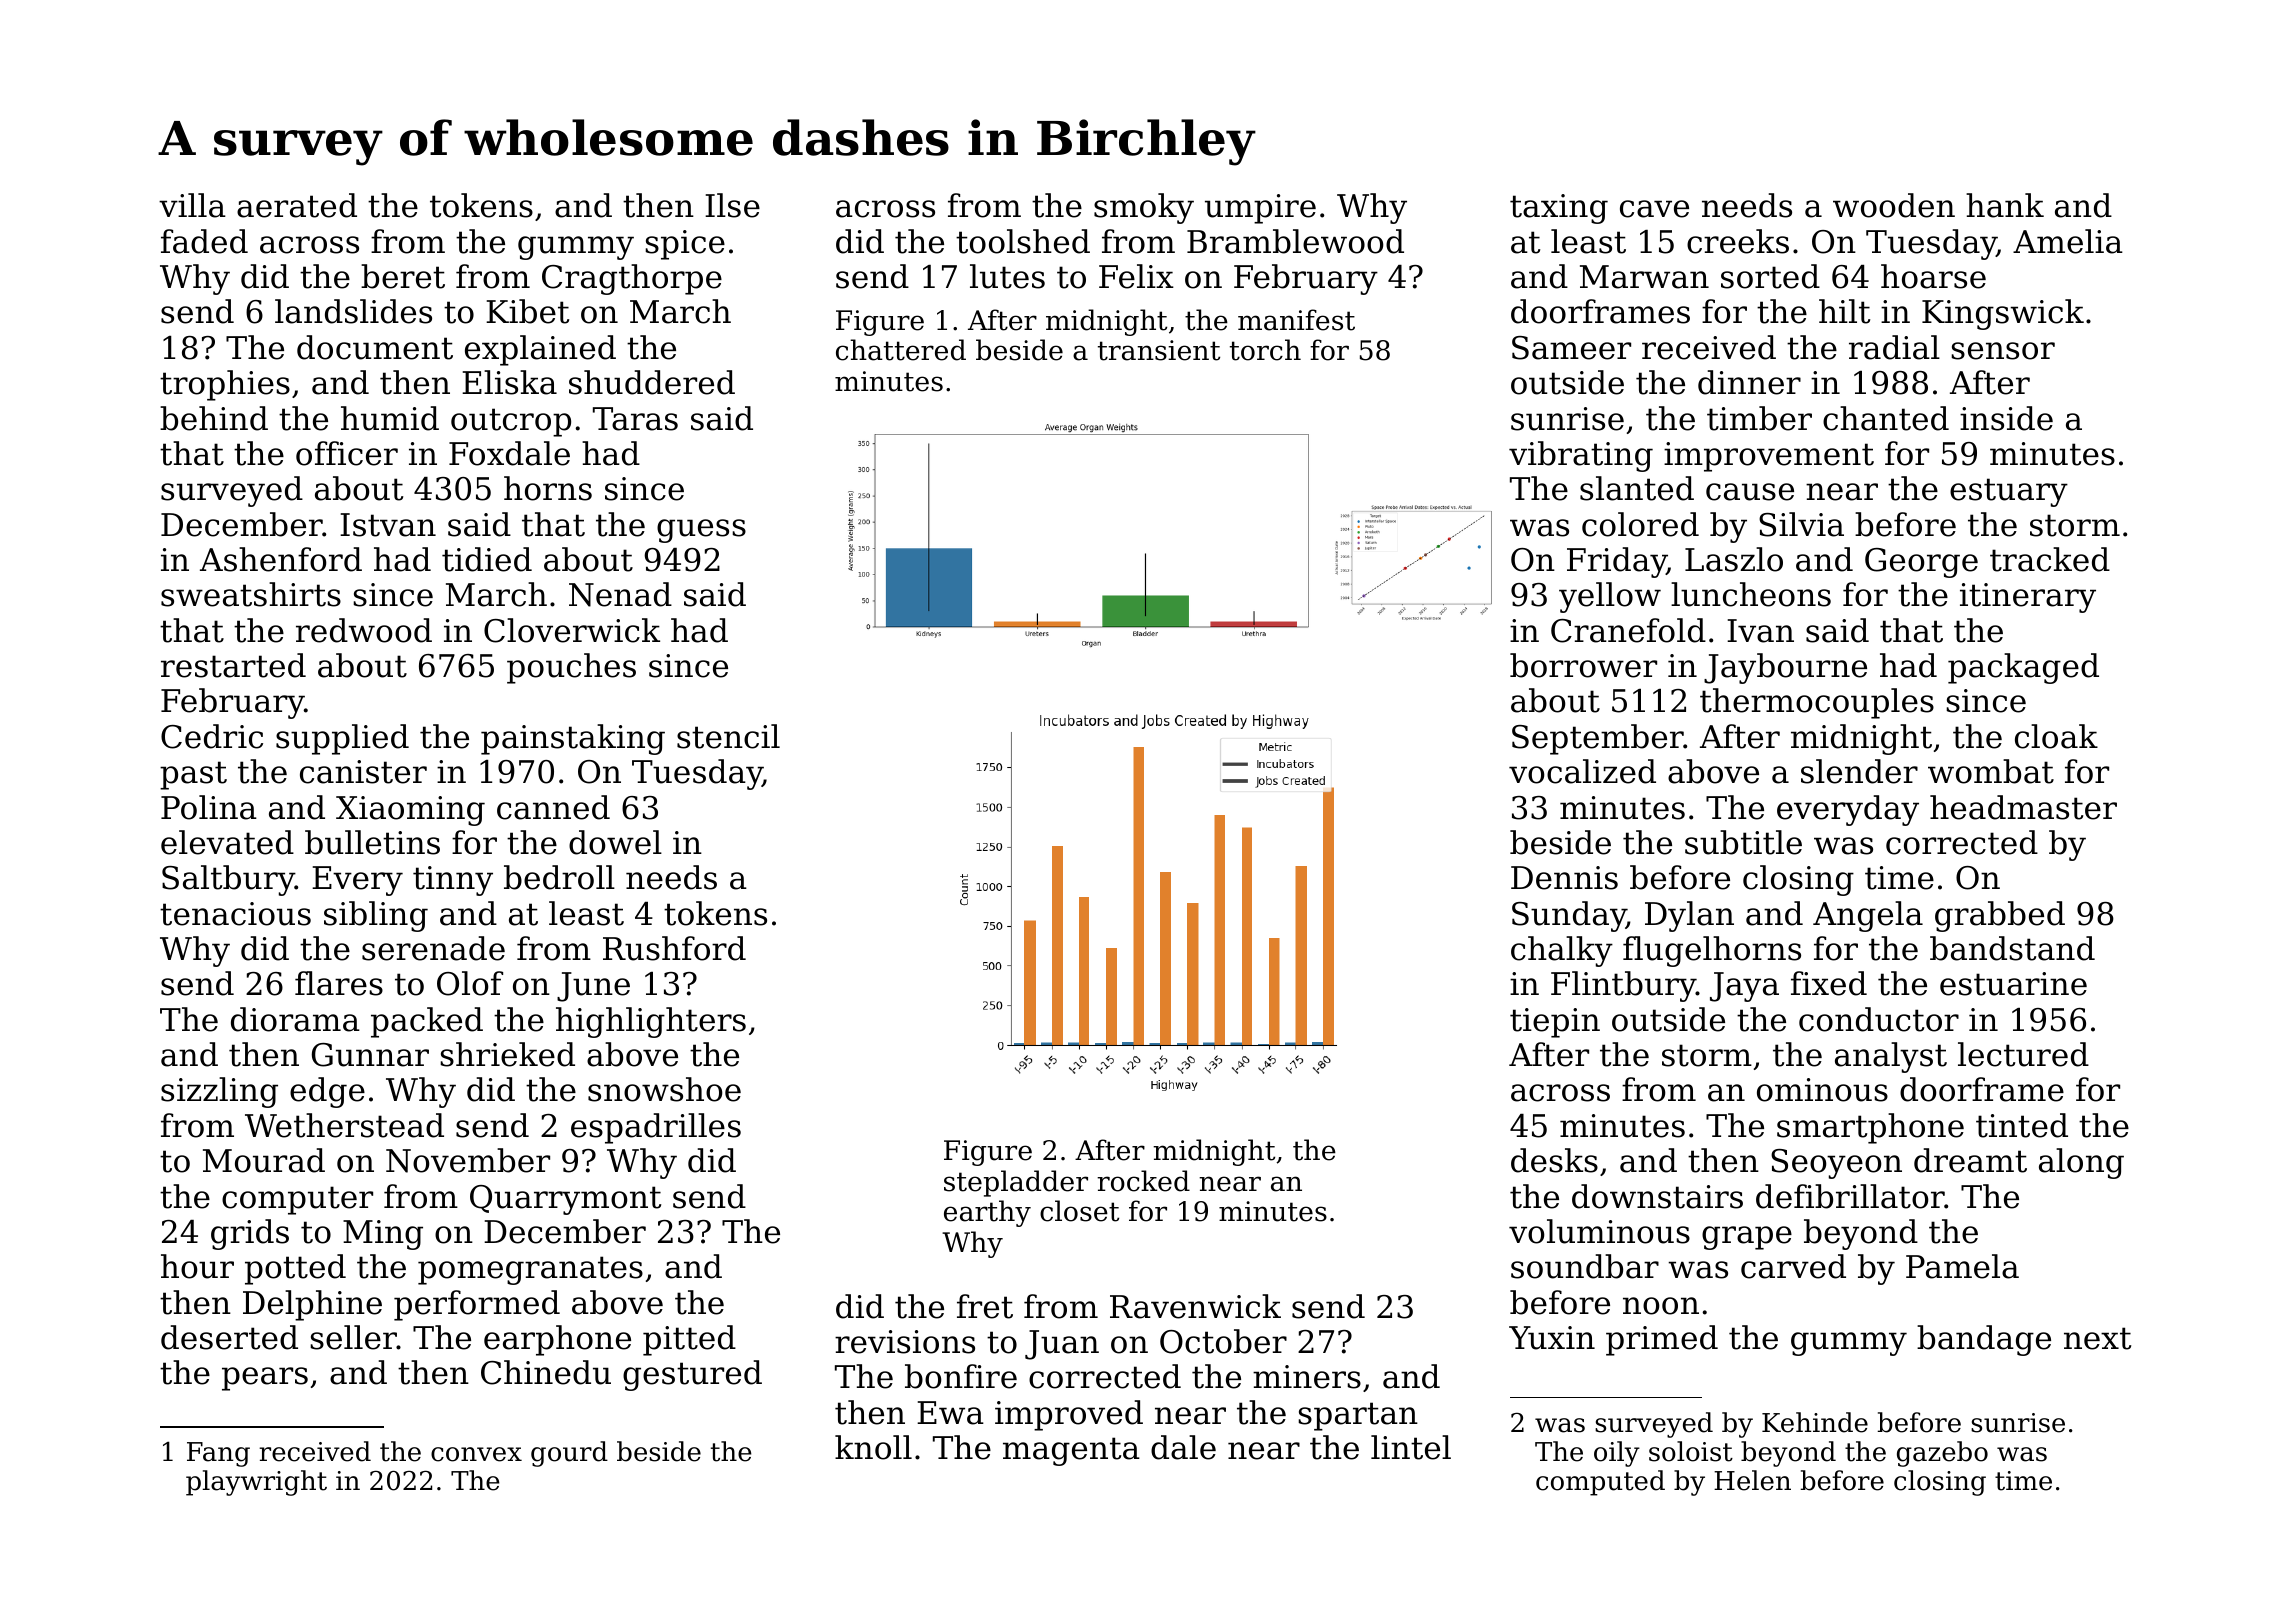 The width and height of the image is (2292, 1620). Describe the element at coordinates (1007, 276) in the image. I see `lutes` at that location.
